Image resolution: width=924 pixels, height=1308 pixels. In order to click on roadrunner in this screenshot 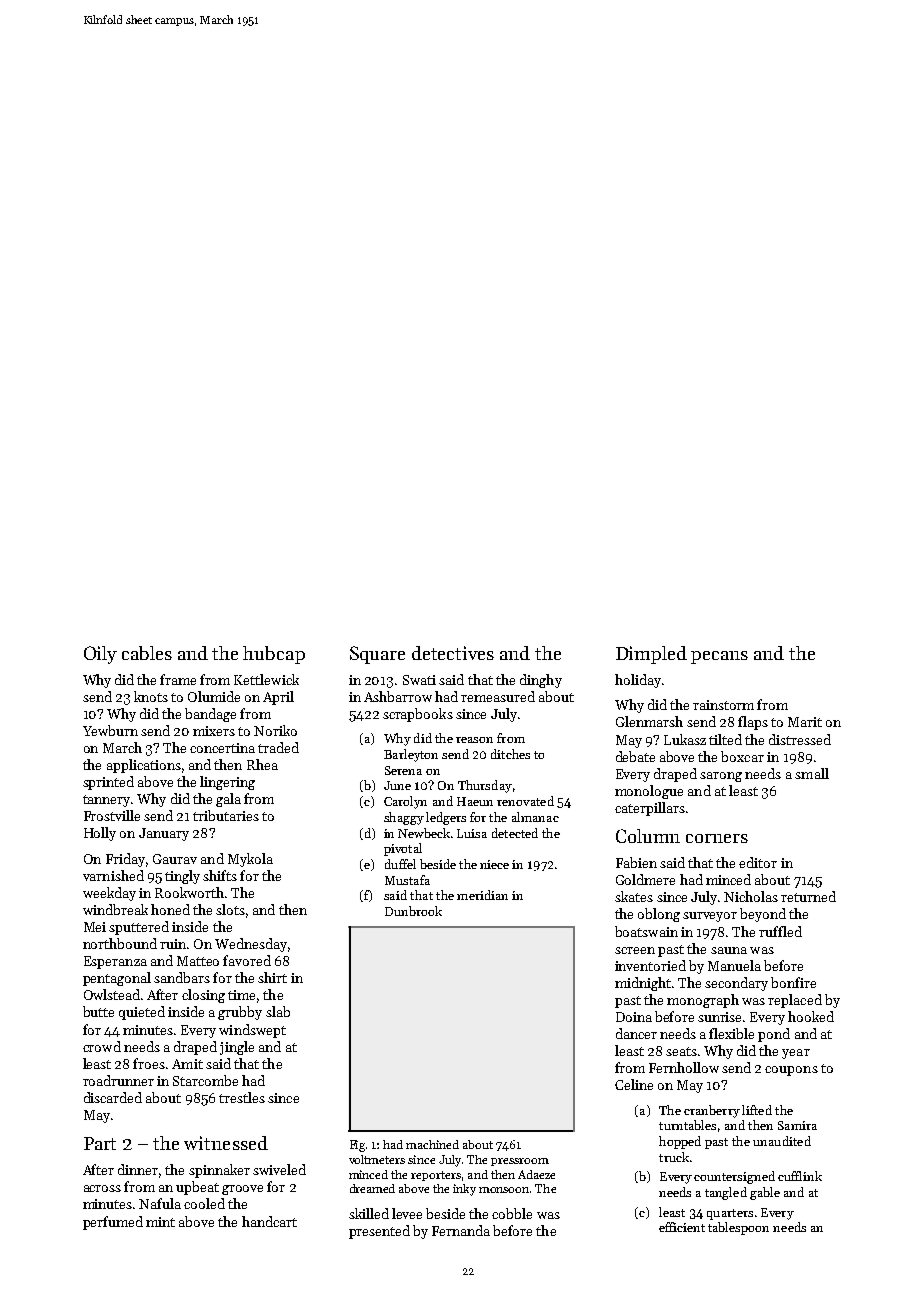, I will do `click(118, 1080)`.
